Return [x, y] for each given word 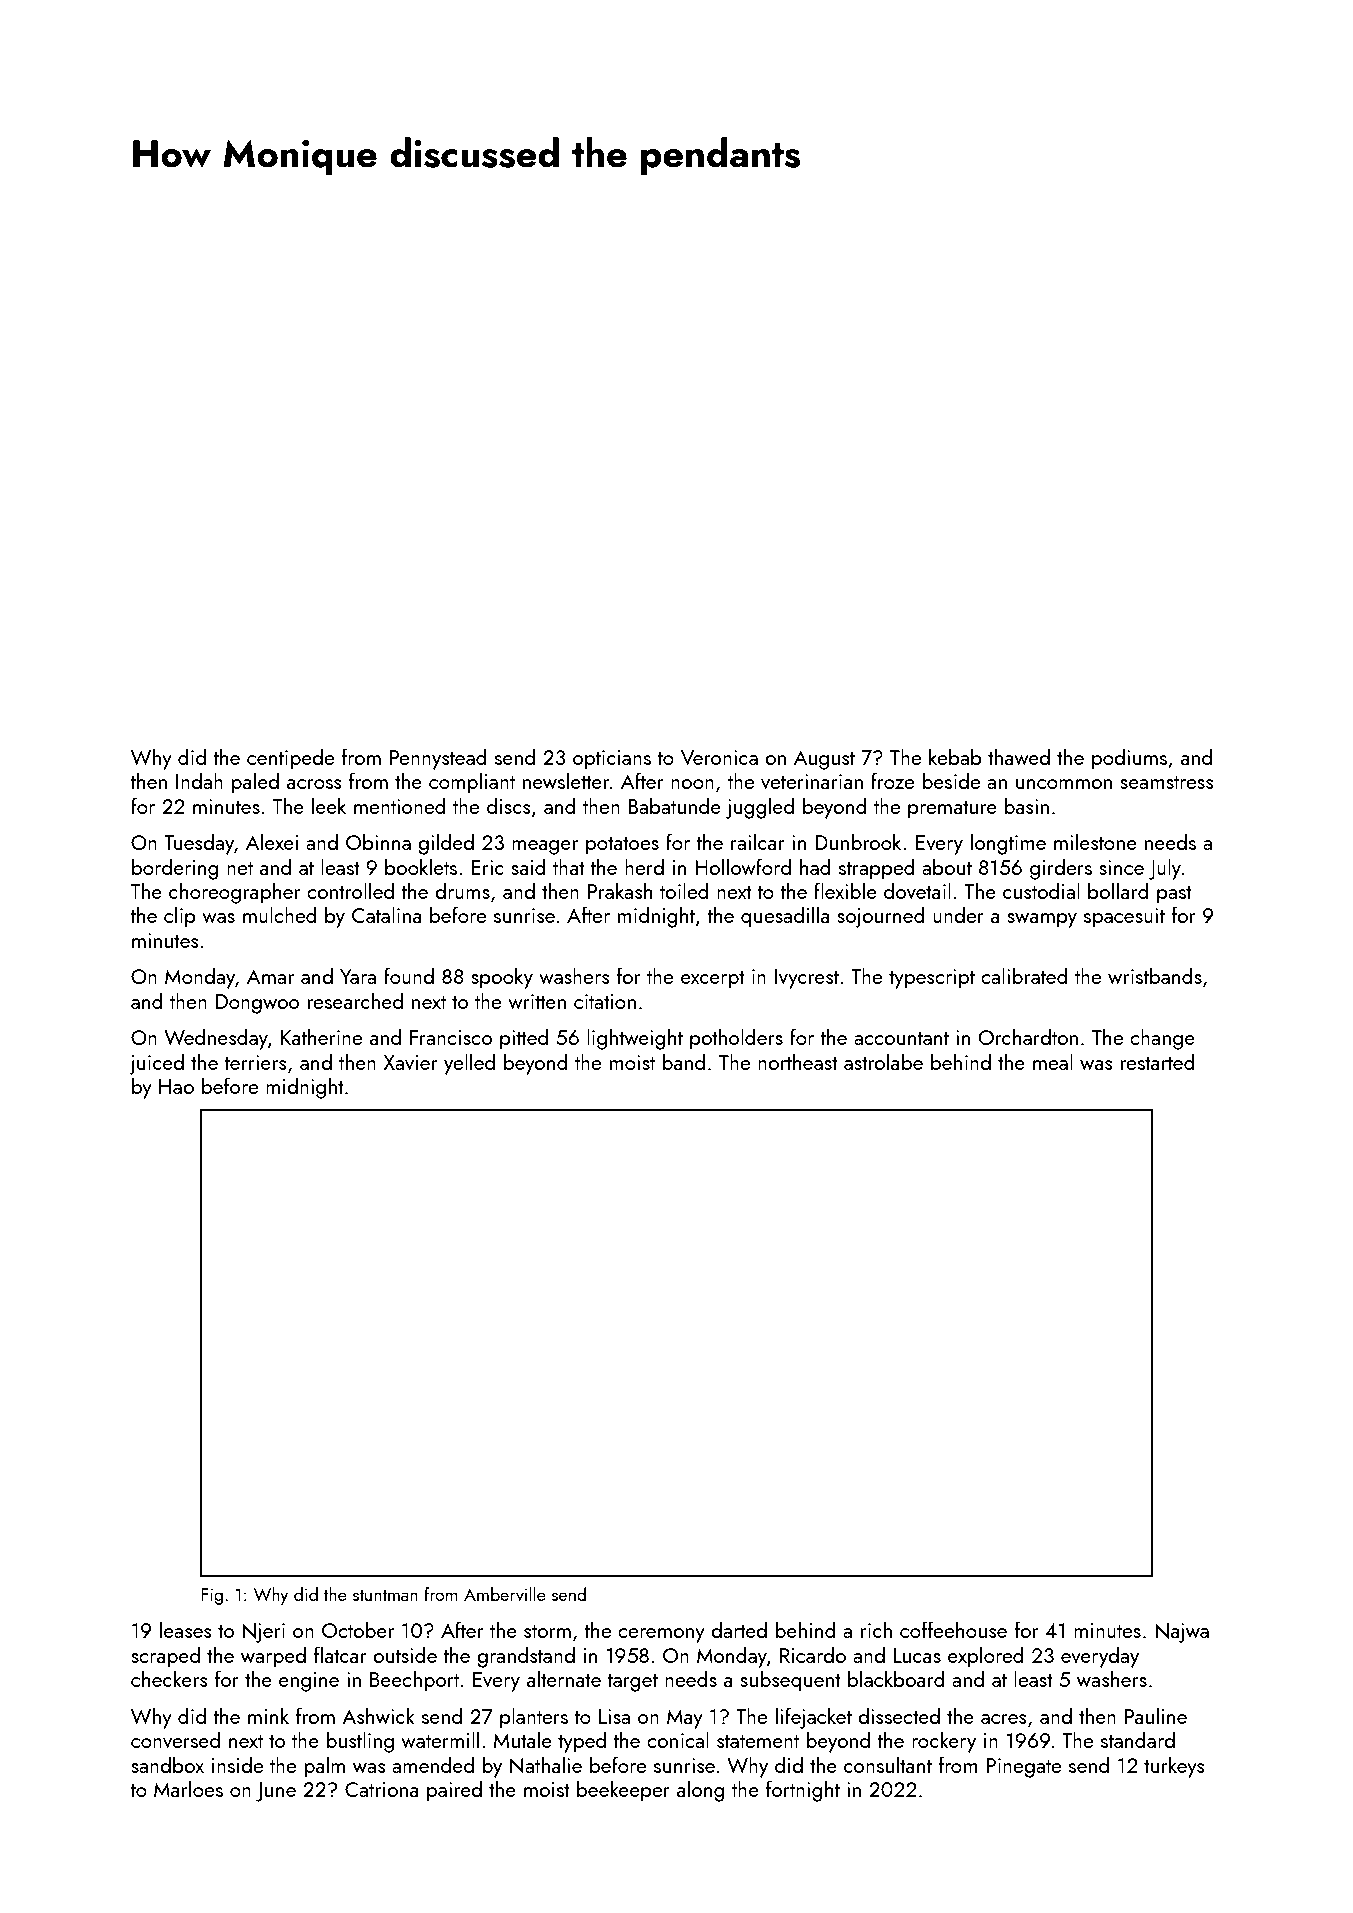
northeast [798, 1061]
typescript [932, 979]
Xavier [410, 1062]
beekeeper [623, 1791]
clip [180, 917]
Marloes [188, 1788]
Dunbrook [858, 841]
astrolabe [883, 1061]
